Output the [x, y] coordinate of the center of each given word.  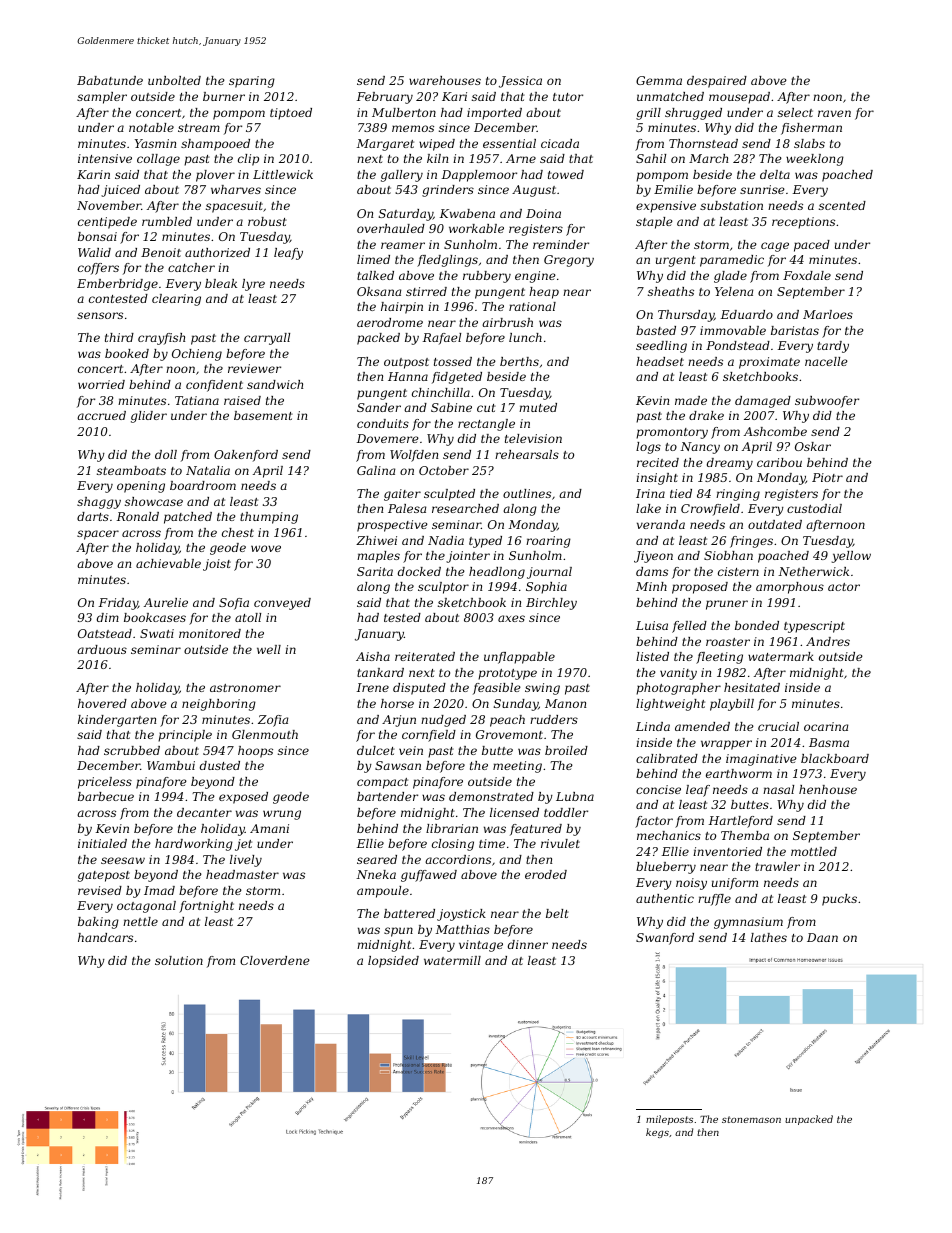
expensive [666, 207]
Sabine [451, 407]
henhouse [828, 789]
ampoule [383, 892]
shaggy [99, 503]
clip [248, 160]
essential [509, 143]
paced [812, 246]
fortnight [206, 907]
